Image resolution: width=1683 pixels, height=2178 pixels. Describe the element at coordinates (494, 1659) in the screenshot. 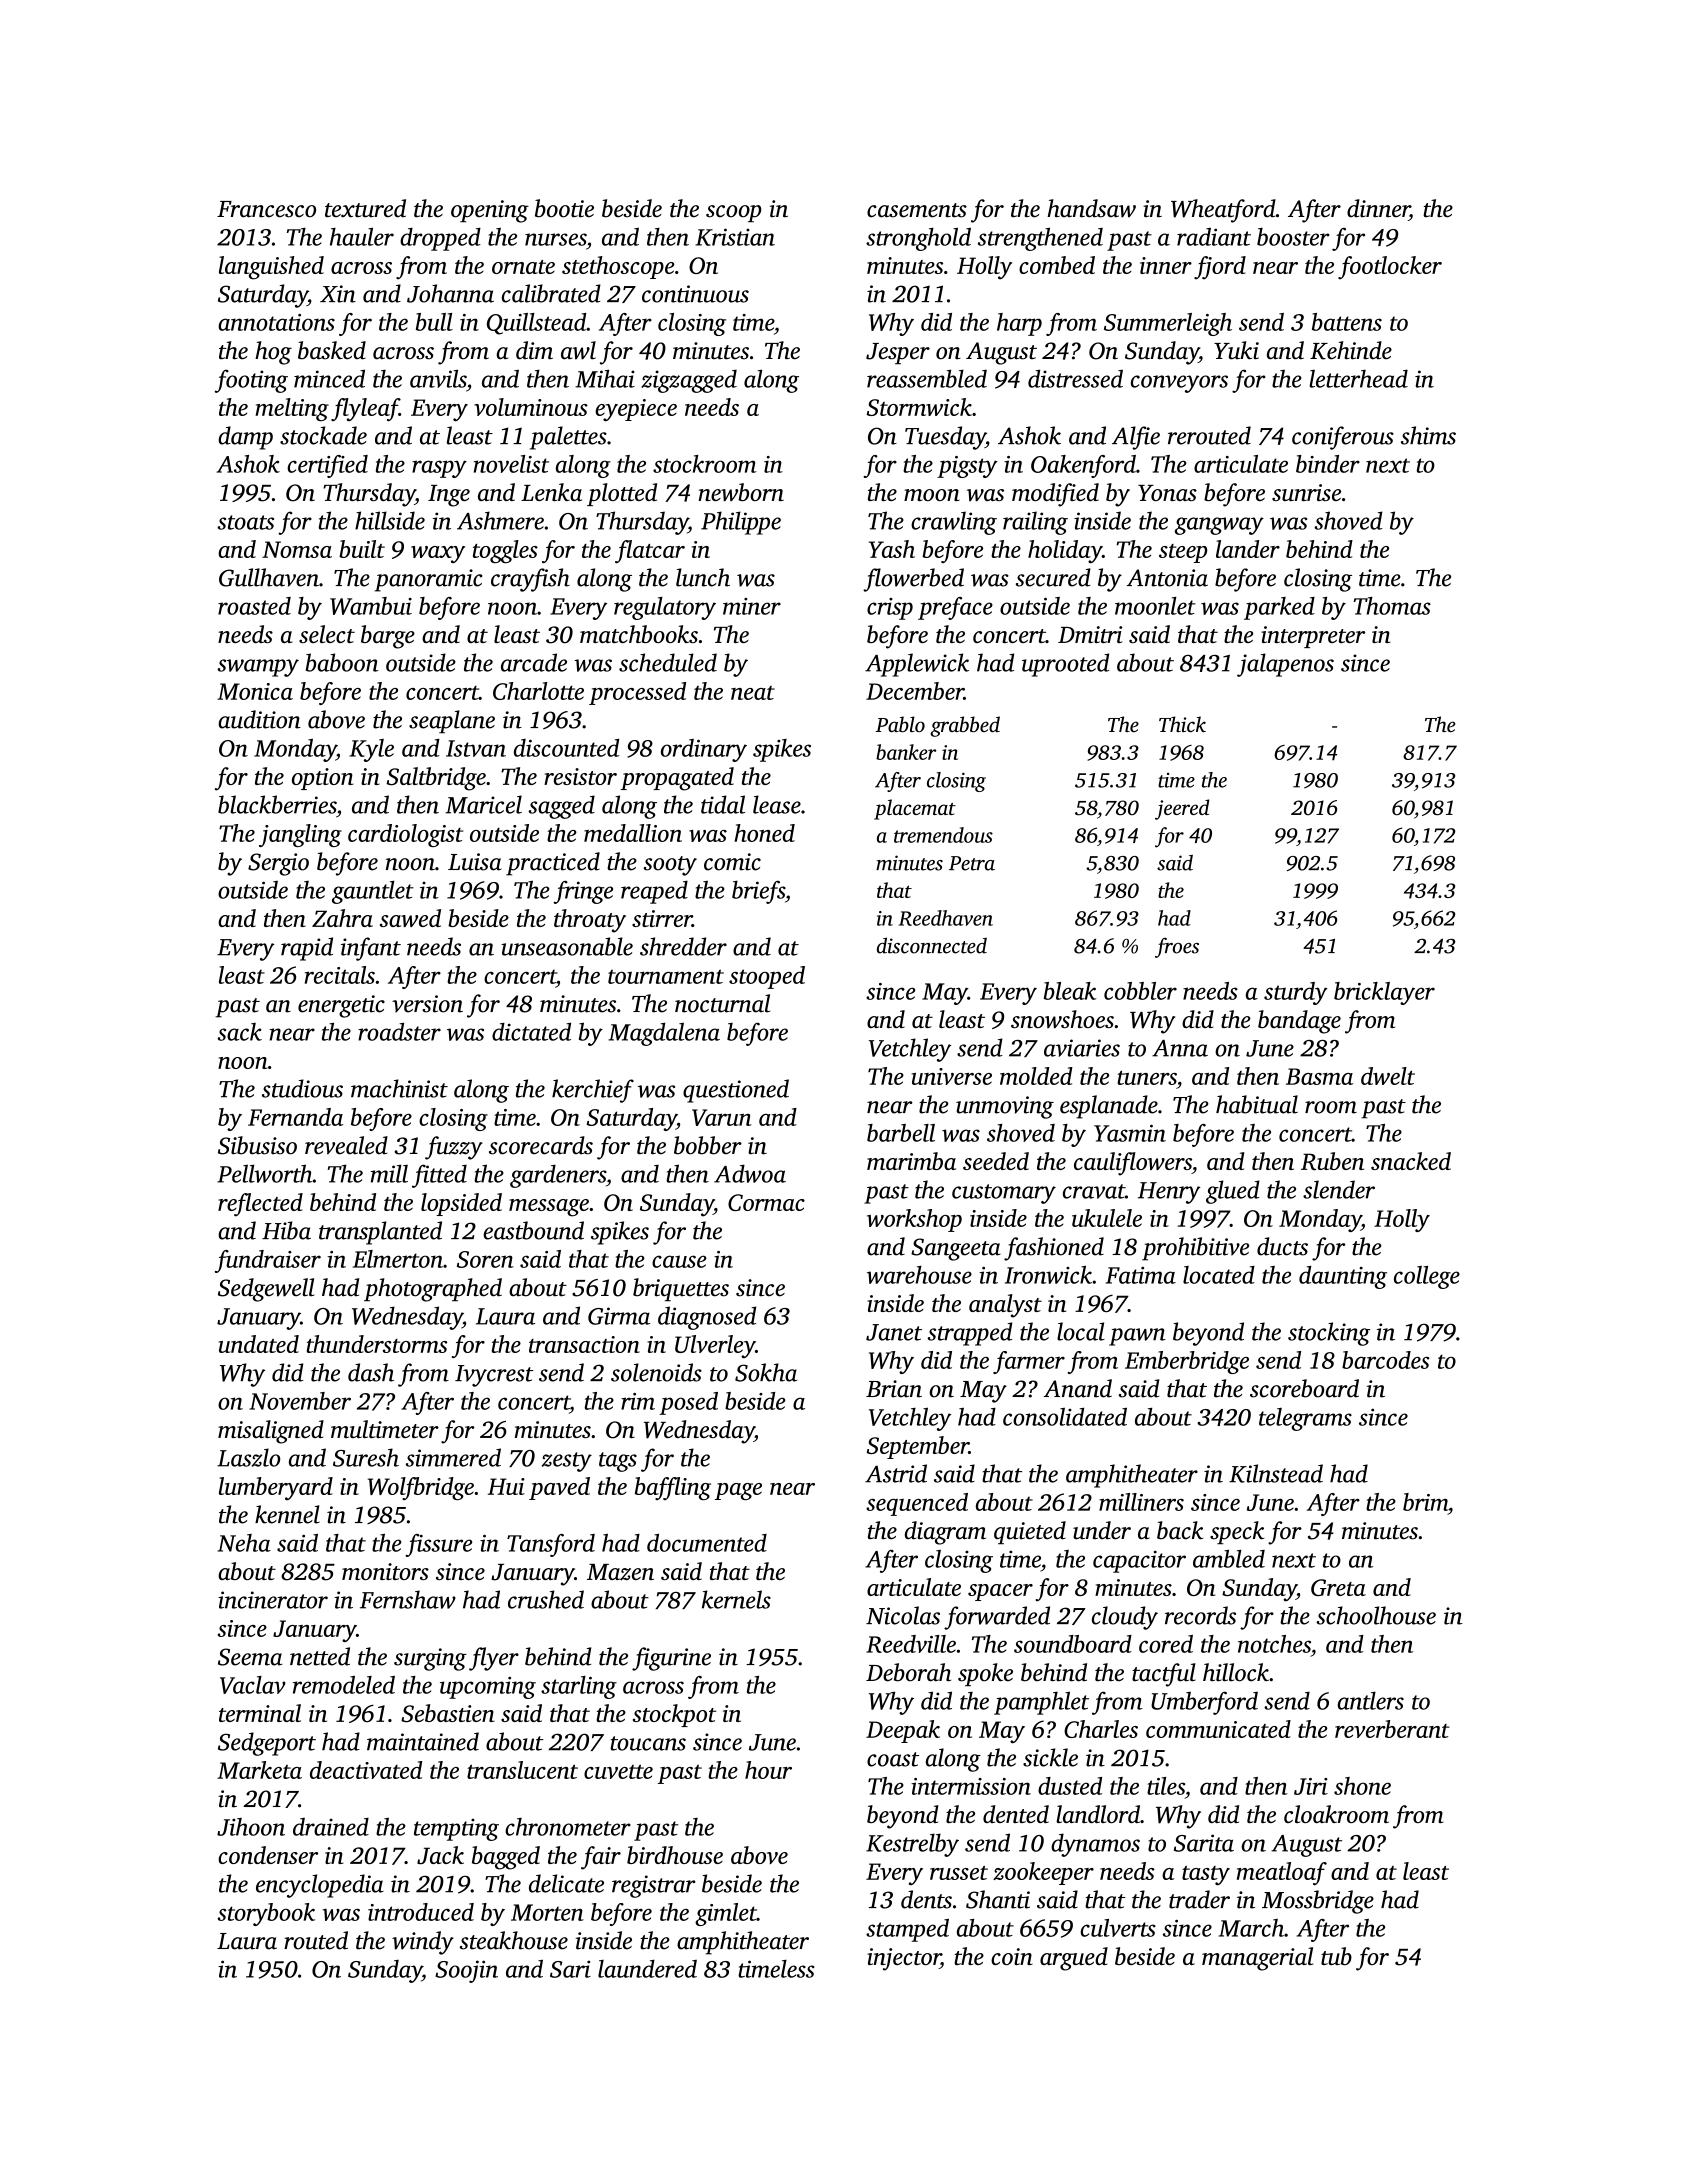

I see `flyer` at that location.
